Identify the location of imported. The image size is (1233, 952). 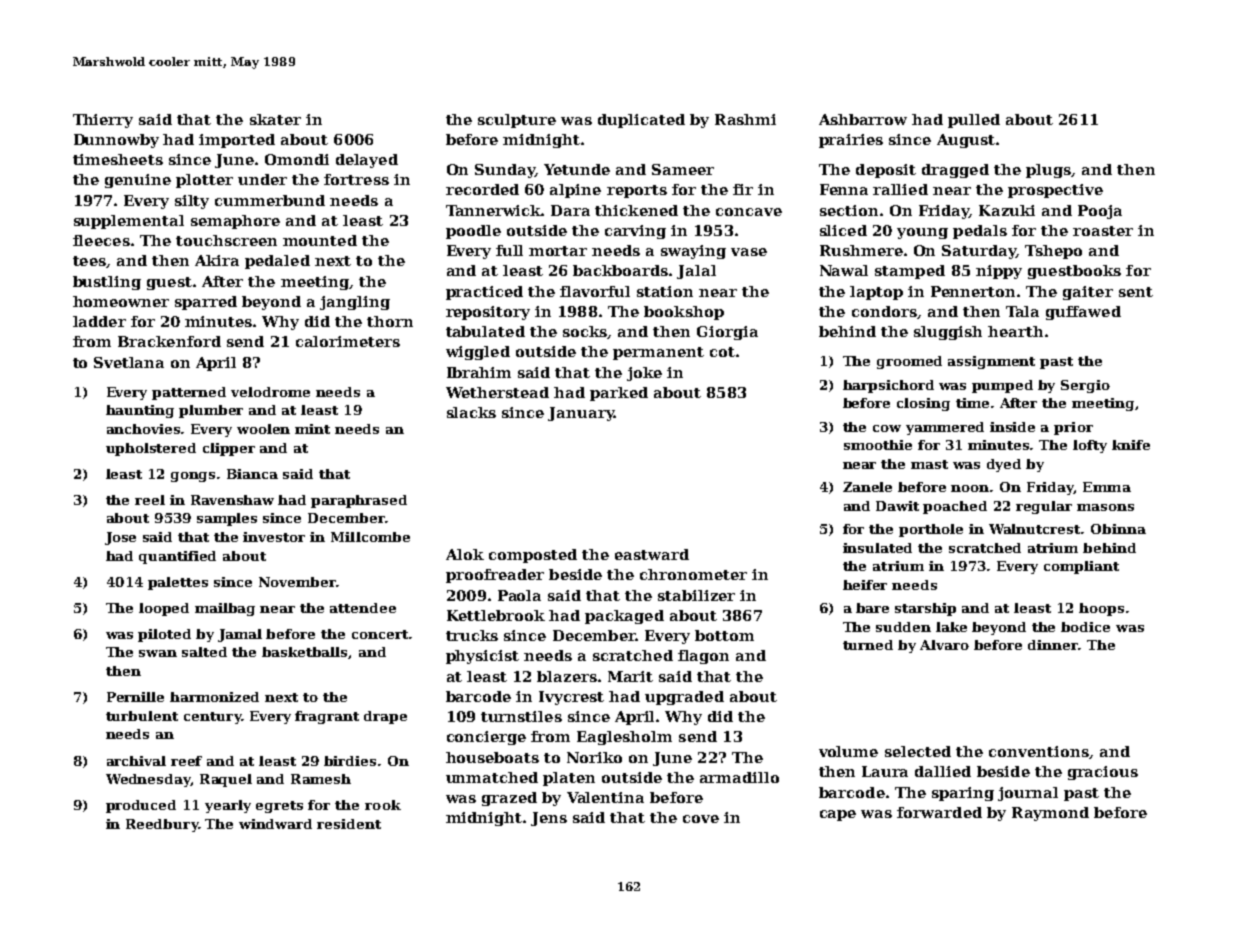
(237, 141).
